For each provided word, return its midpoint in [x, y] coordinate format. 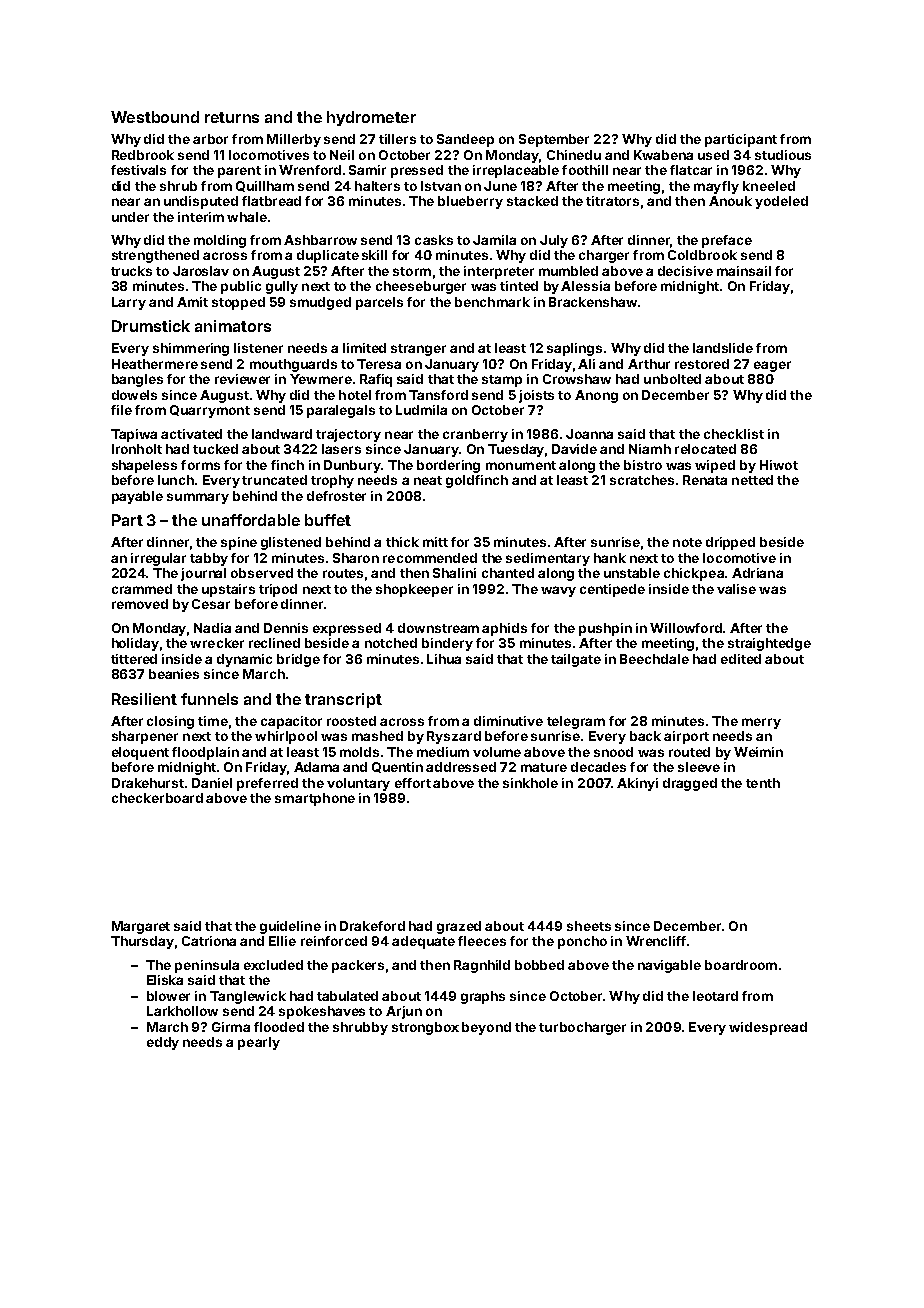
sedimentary [548, 559]
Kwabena [663, 155]
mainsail [744, 271]
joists [536, 396]
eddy [163, 1043]
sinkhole [530, 783]
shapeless [144, 466]
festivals [138, 170]
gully [282, 287]
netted [752, 480]
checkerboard [157, 798]
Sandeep [465, 140]
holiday [135, 644]
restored [702, 364]
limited [364, 348]
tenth [763, 783]
